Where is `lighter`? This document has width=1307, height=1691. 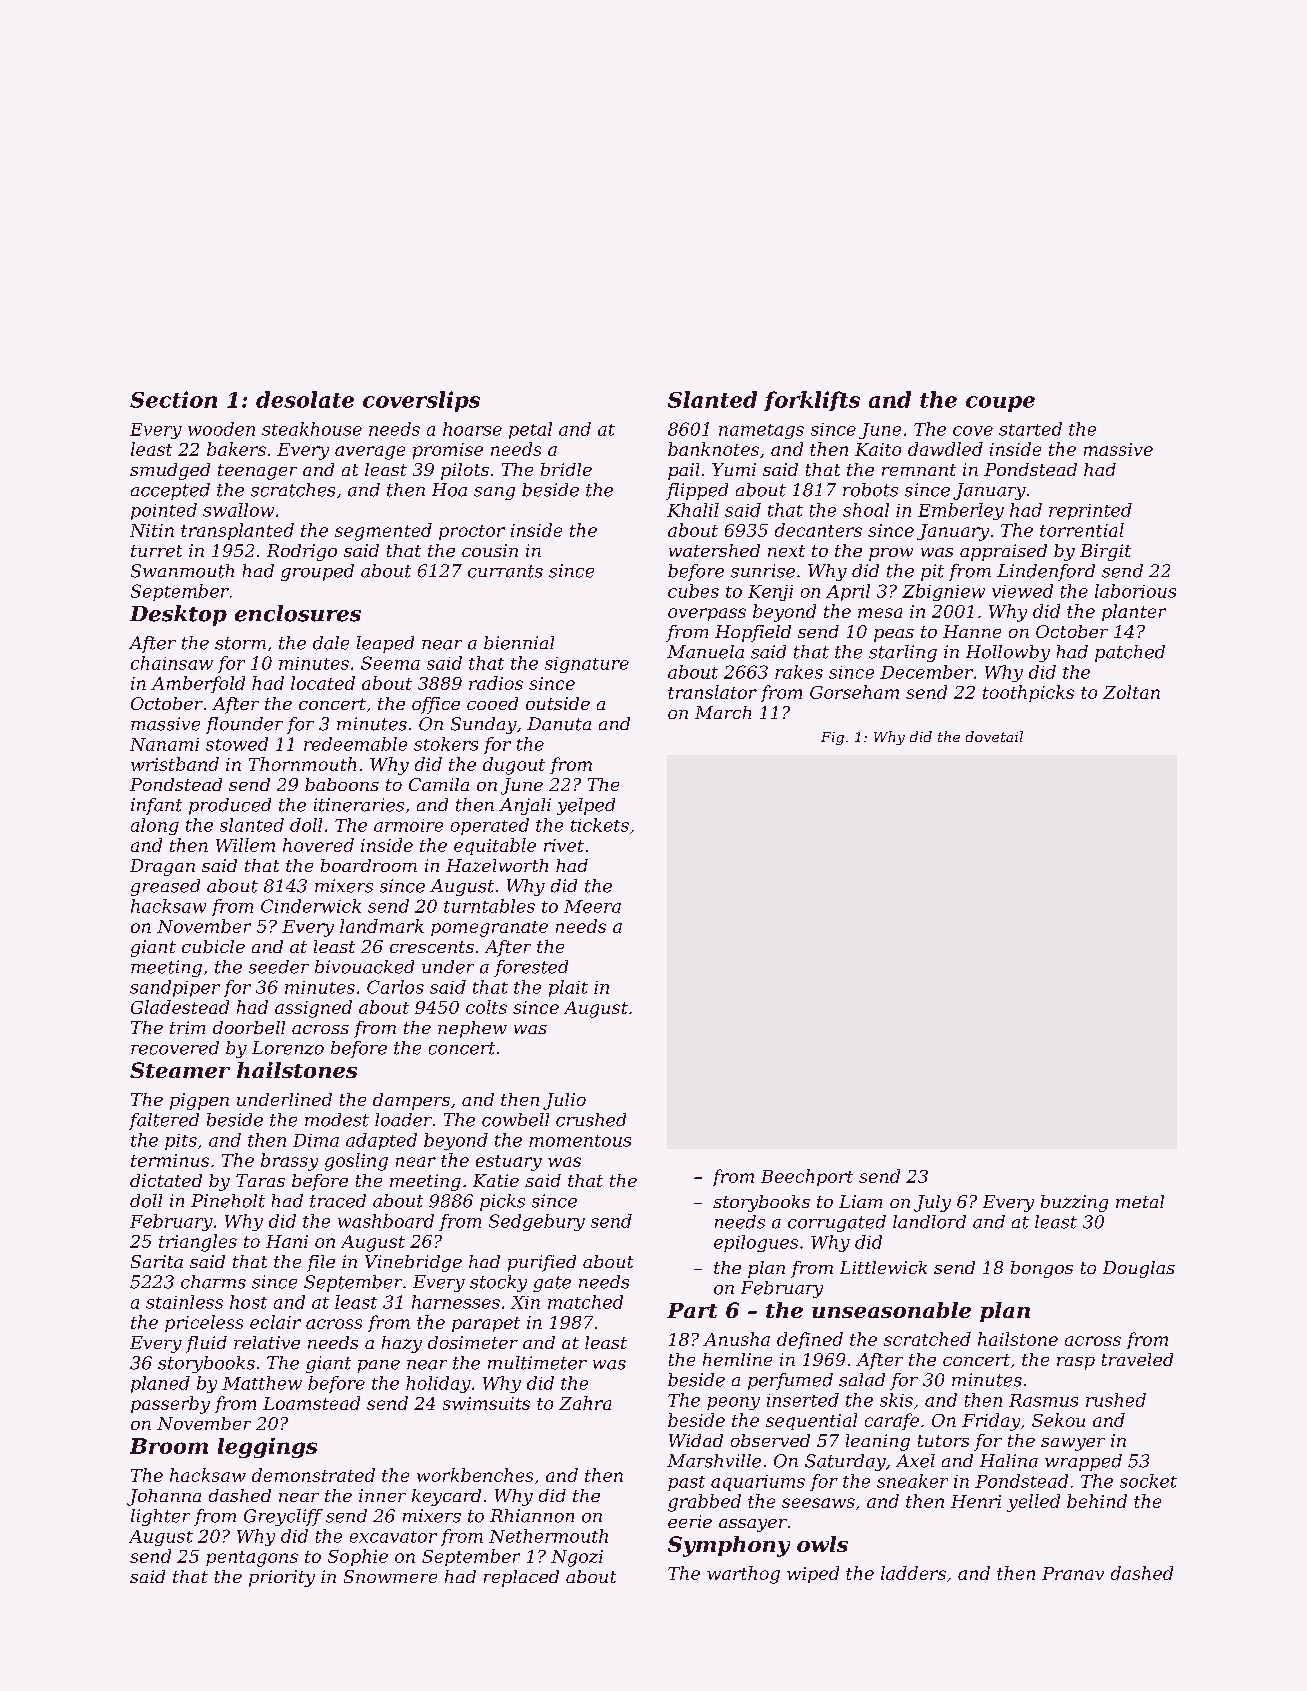
lighter is located at coordinates (160, 1517).
